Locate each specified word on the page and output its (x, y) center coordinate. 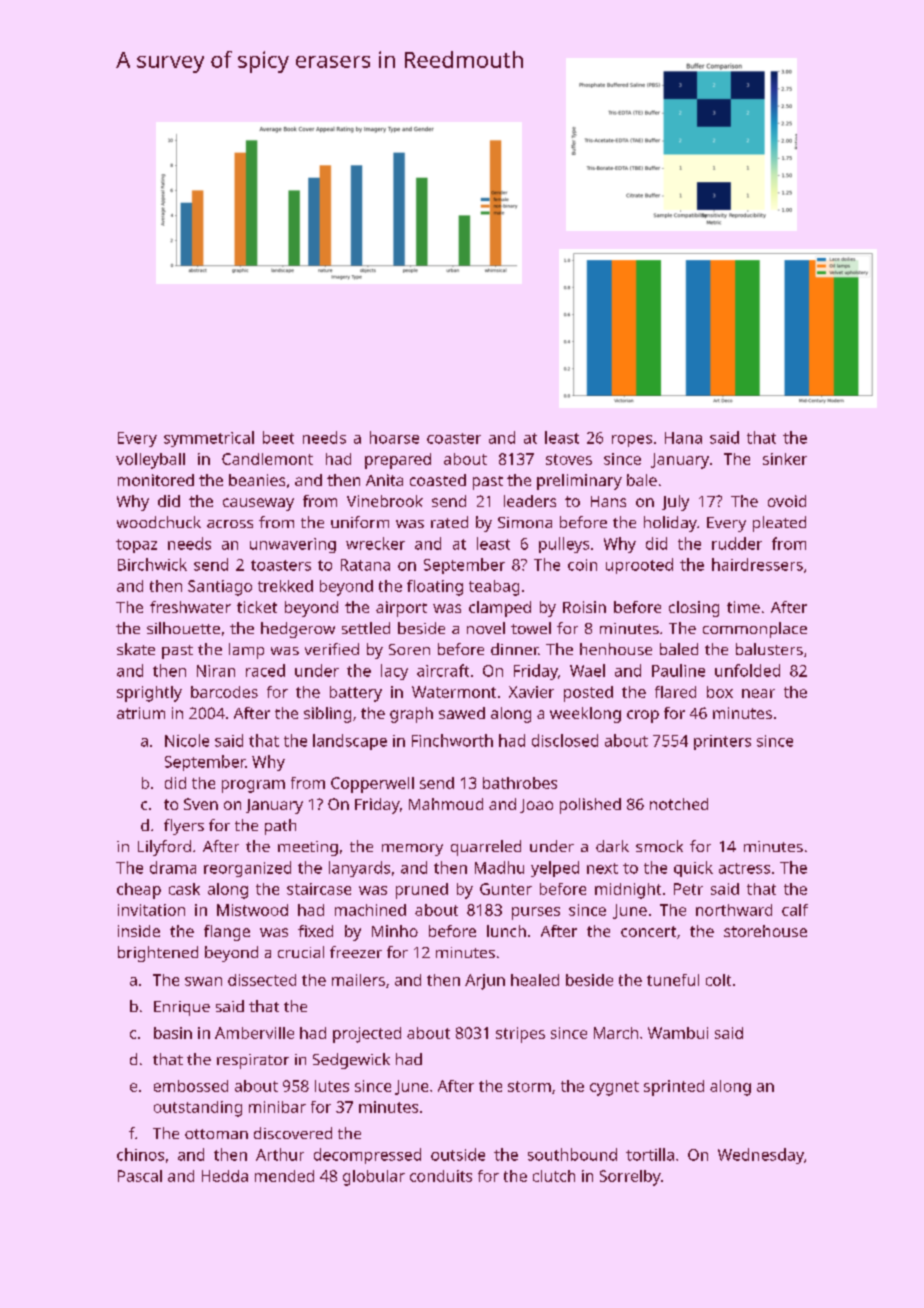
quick (693, 869)
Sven (201, 804)
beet (278, 437)
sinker (785, 459)
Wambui (678, 1033)
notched (679, 804)
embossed (191, 1086)
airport (401, 609)
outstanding (198, 1109)
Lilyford (164, 848)
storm (529, 1086)
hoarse (394, 437)
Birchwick (152, 564)
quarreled (486, 848)
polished (590, 806)
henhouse (616, 649)
